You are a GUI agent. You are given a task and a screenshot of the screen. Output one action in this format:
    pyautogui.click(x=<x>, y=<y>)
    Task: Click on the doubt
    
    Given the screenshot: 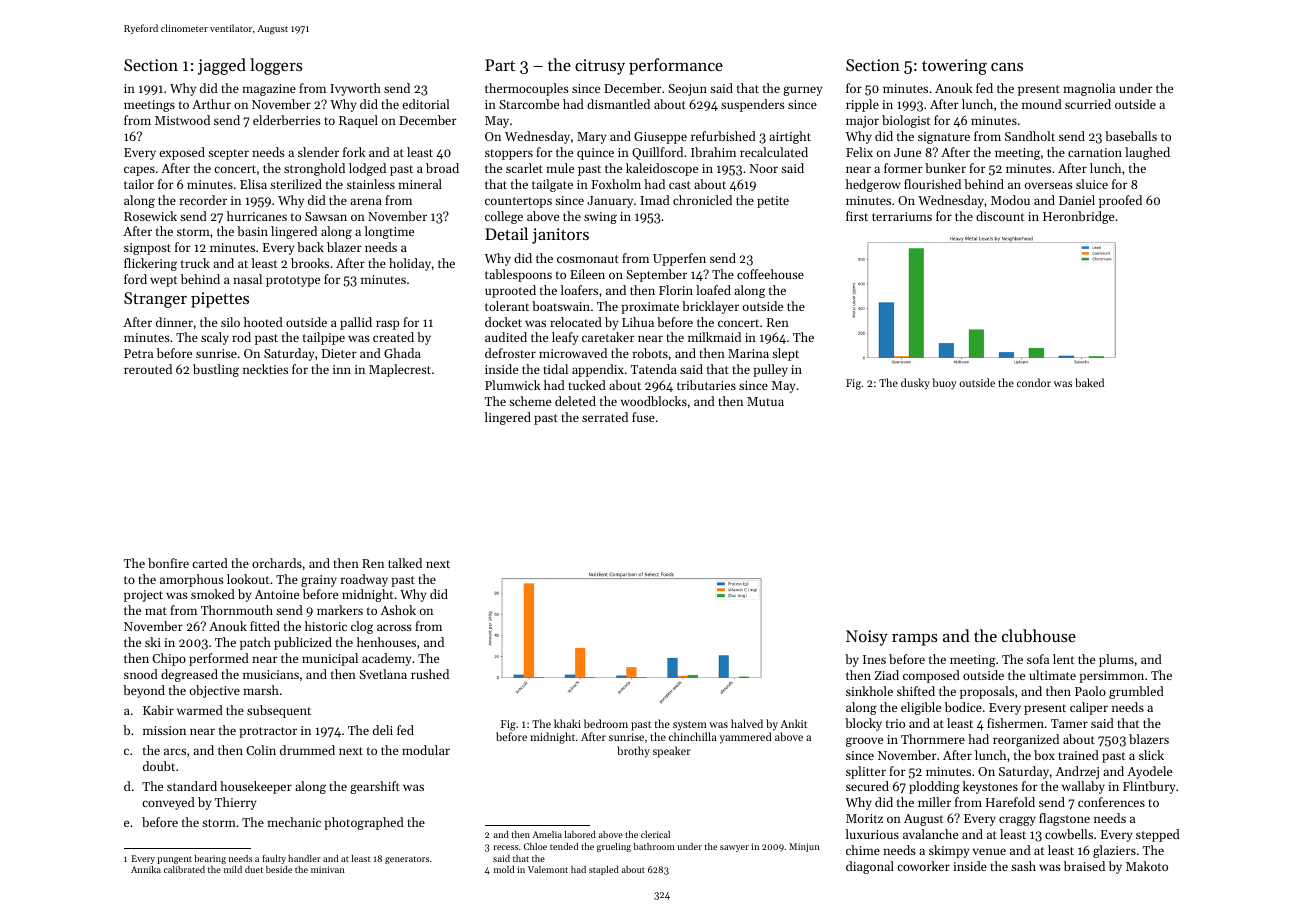 What is the action you would take?
    pyautogui.click(x=159, y=766)
